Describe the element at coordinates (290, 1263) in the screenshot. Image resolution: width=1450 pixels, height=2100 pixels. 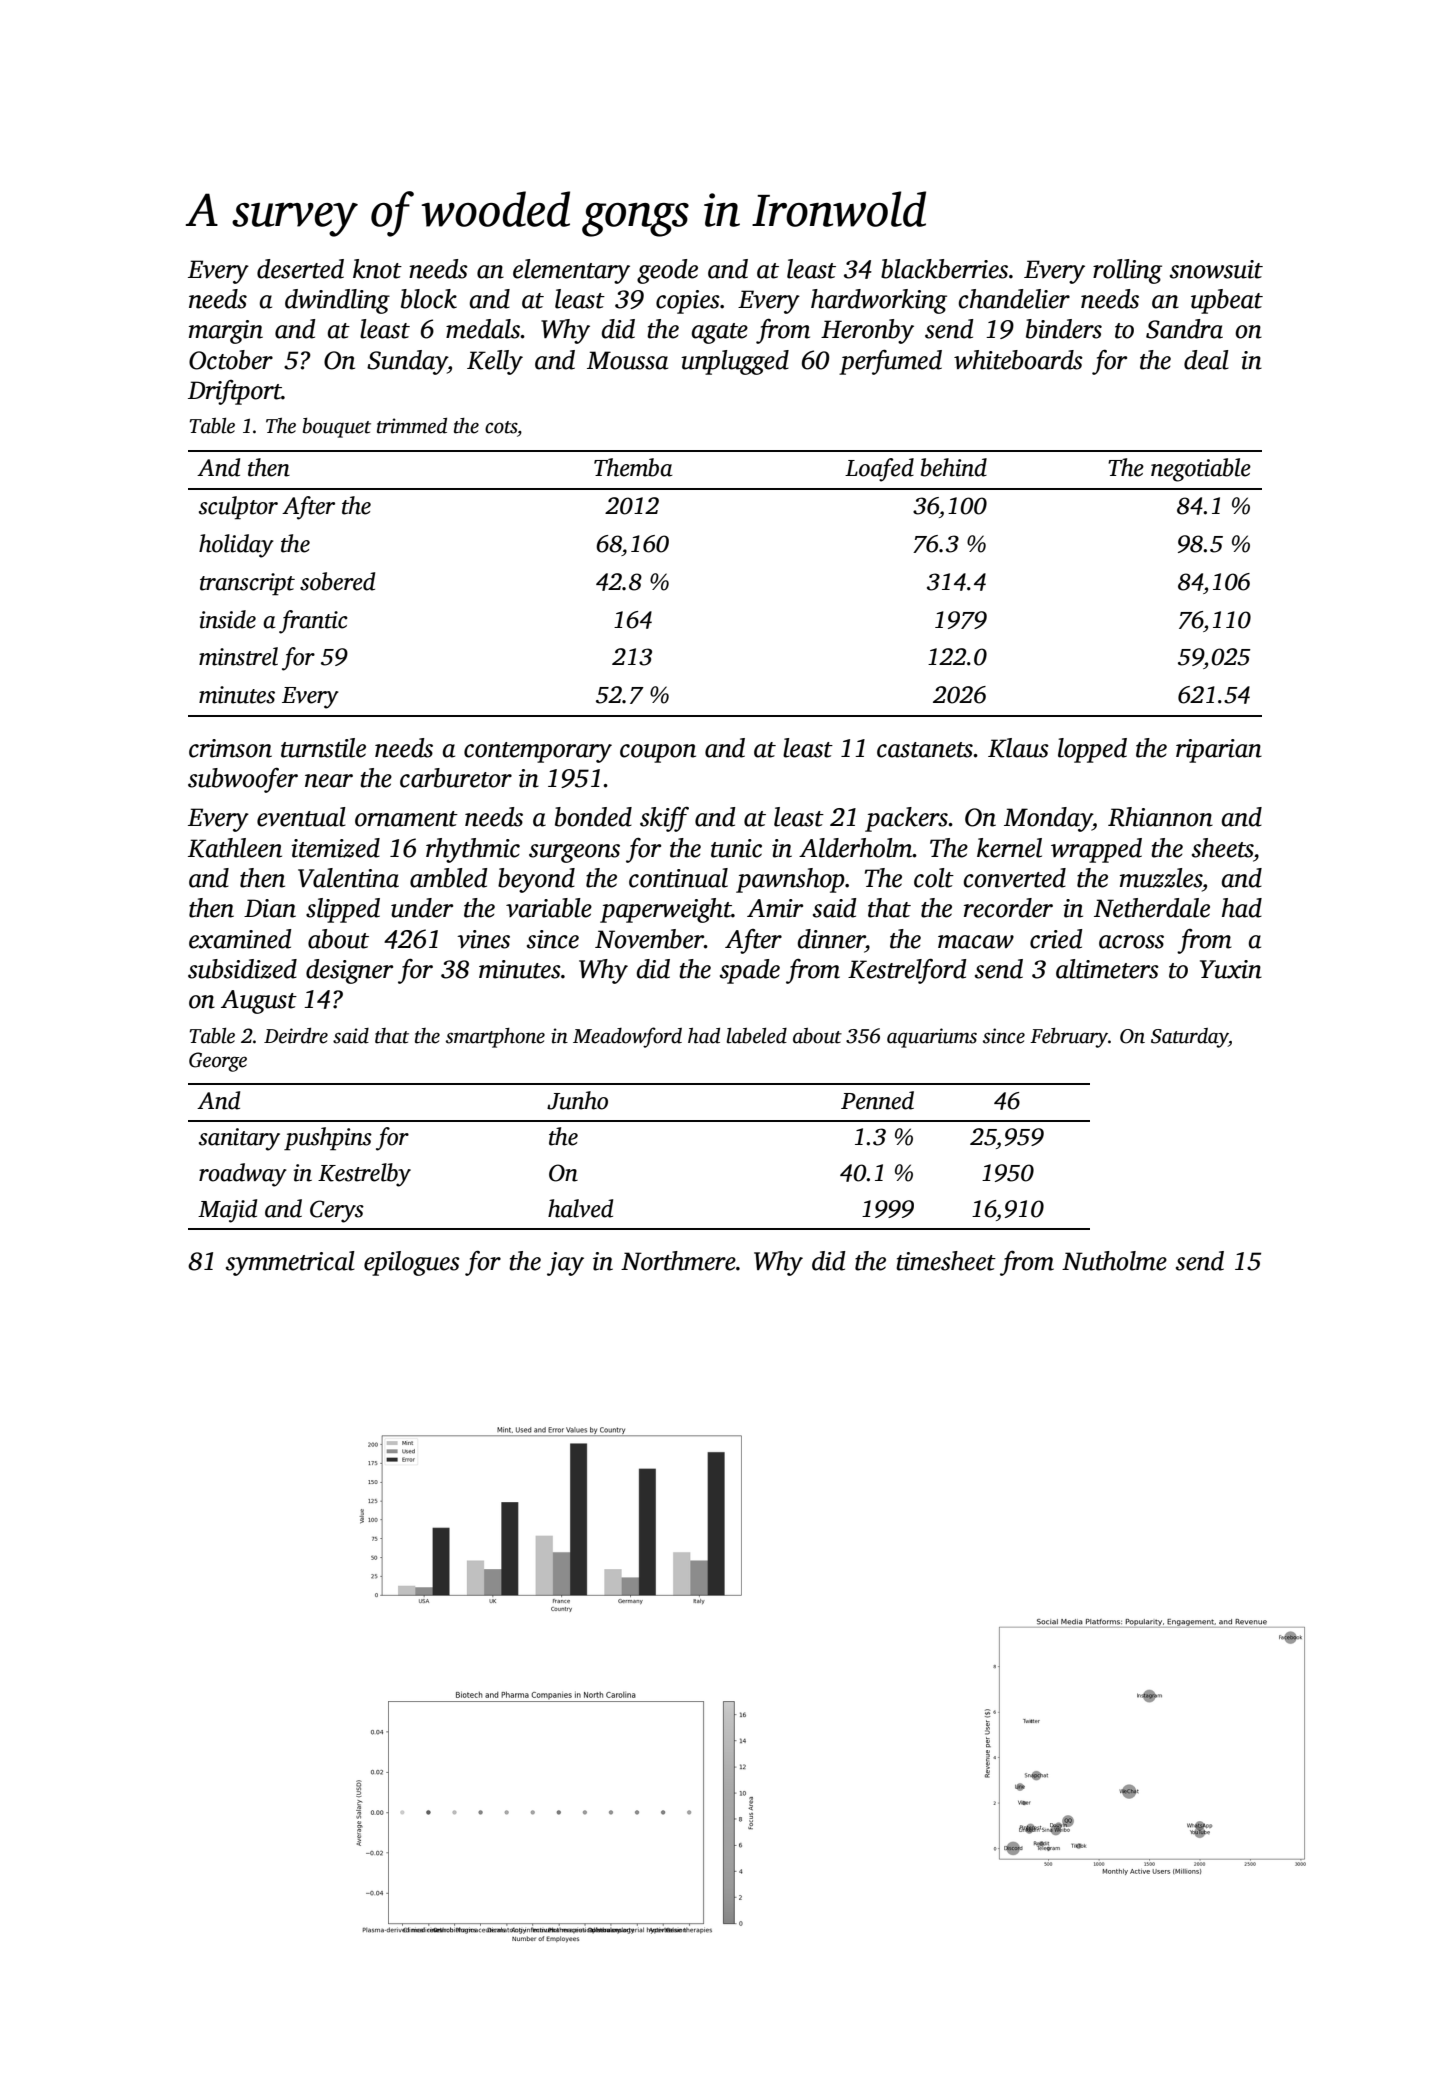
I see `symmetrical` at that location.
